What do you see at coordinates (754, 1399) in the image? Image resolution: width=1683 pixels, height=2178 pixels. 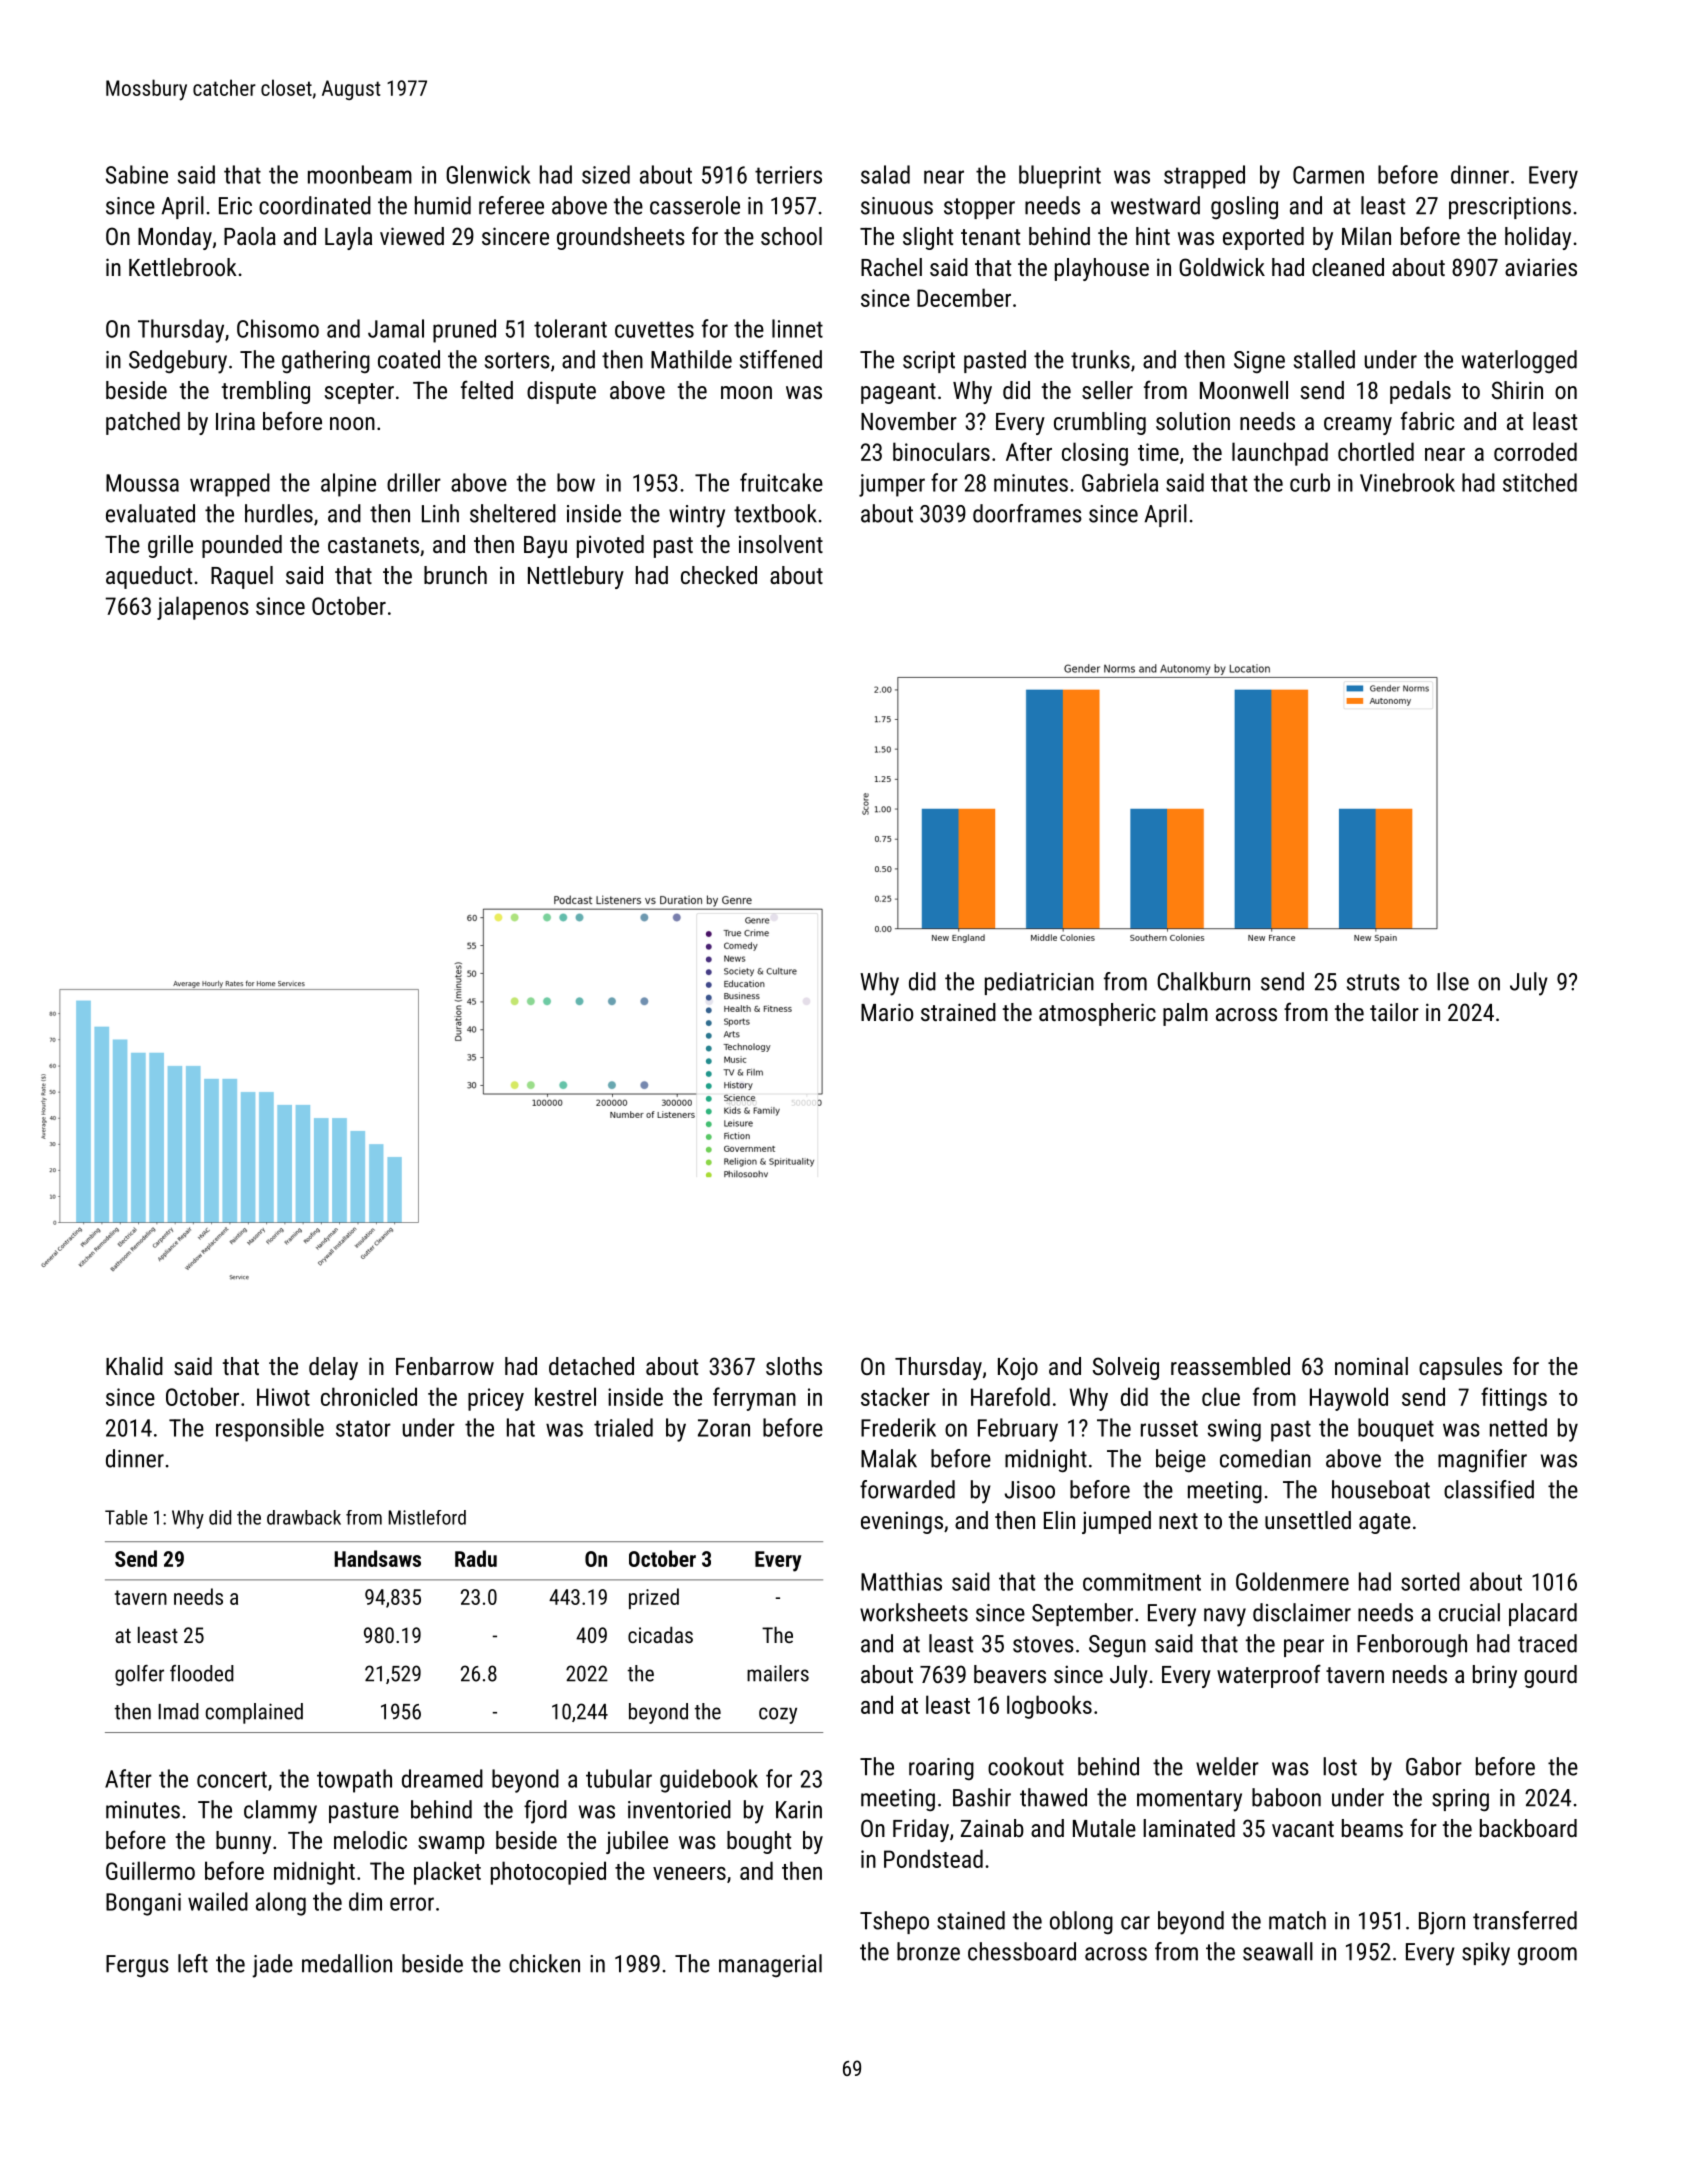 I see `ferryman` at bounding box center [754, 1399].
